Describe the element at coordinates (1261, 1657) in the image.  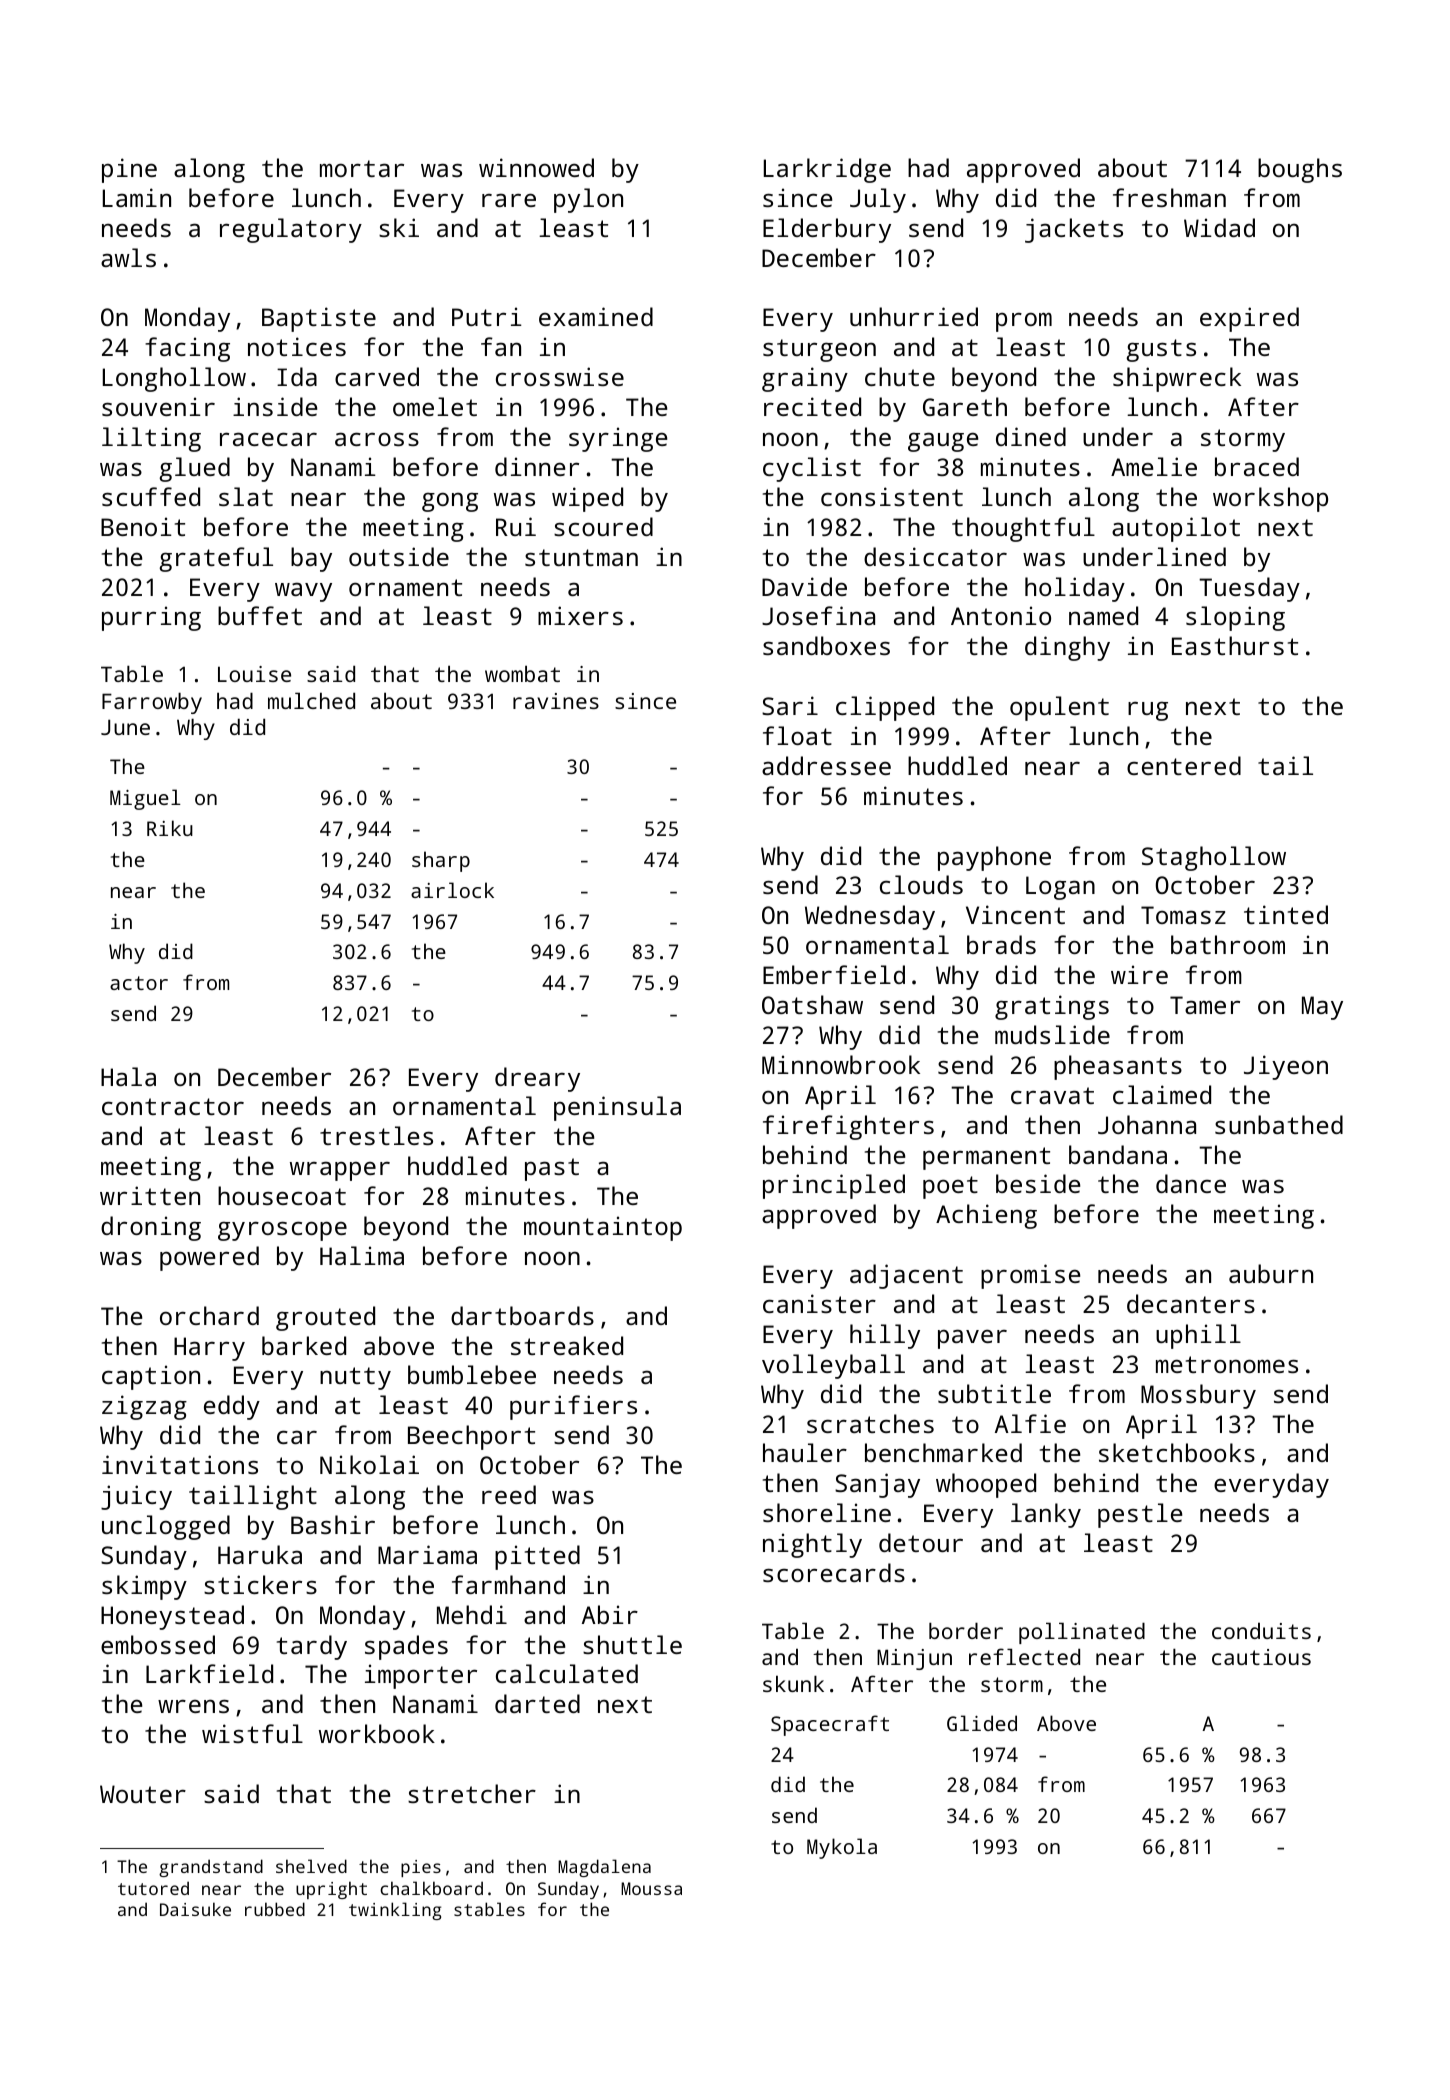
I see `cautious` at that location.
